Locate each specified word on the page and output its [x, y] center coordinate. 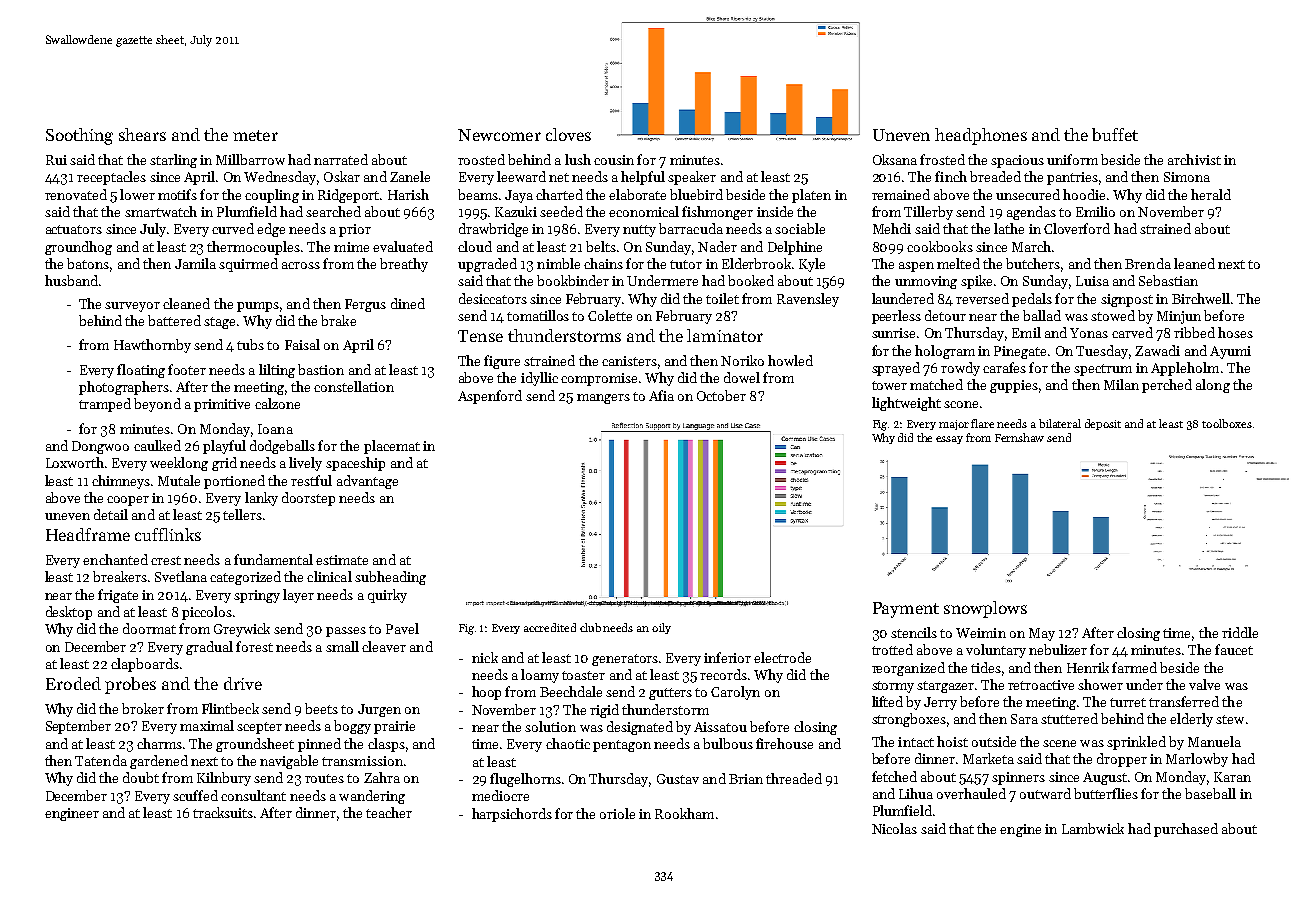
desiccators [493, 298]
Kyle [812, 265]
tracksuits [223, 812]
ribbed [1194, 332]
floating [141, 371]
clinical [329, 576]
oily [661, 628]
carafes [1004, 367]
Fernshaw [1019, 437]
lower [137, 194]
